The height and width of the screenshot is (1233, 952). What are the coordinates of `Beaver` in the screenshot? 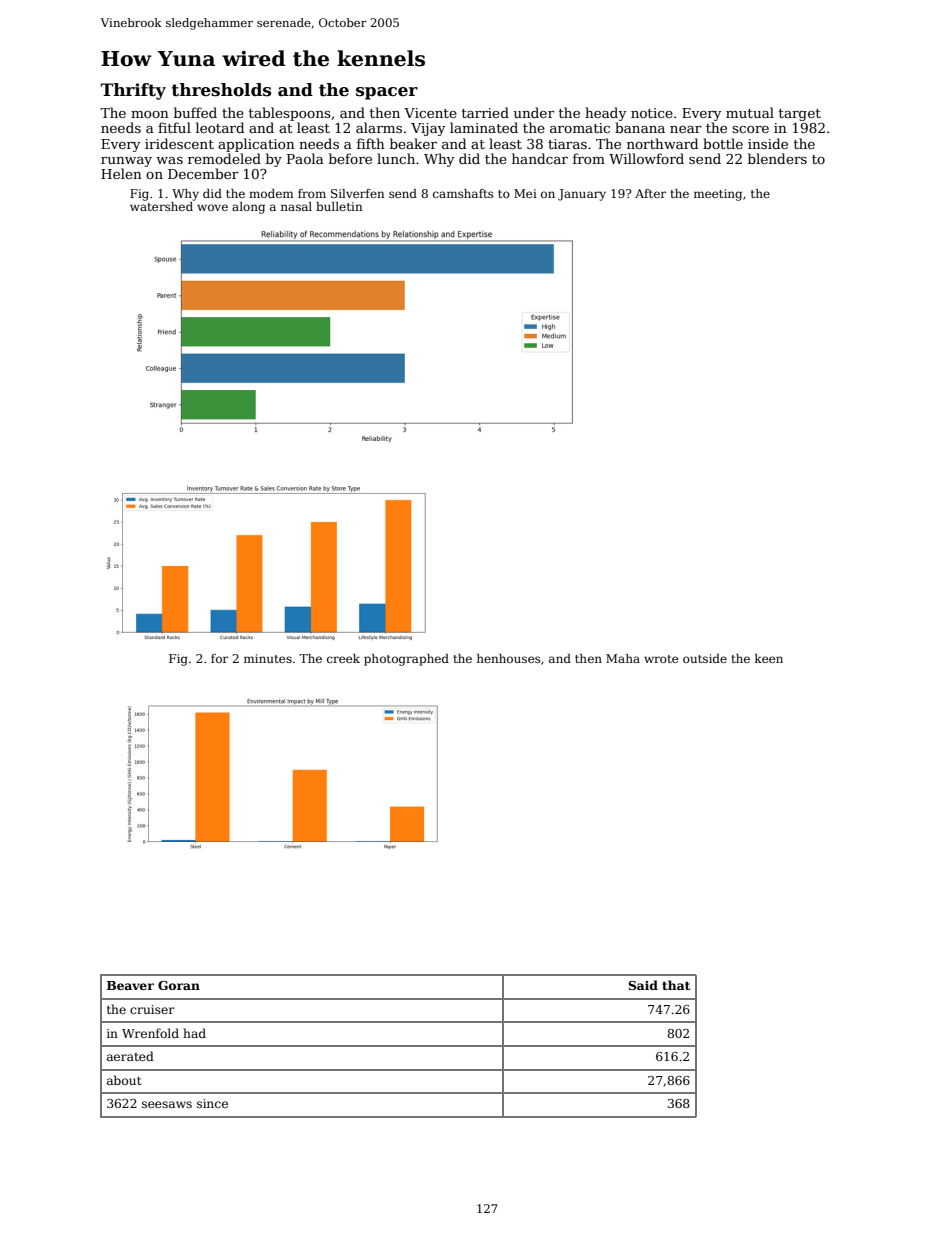 It's located at (130, 985).
